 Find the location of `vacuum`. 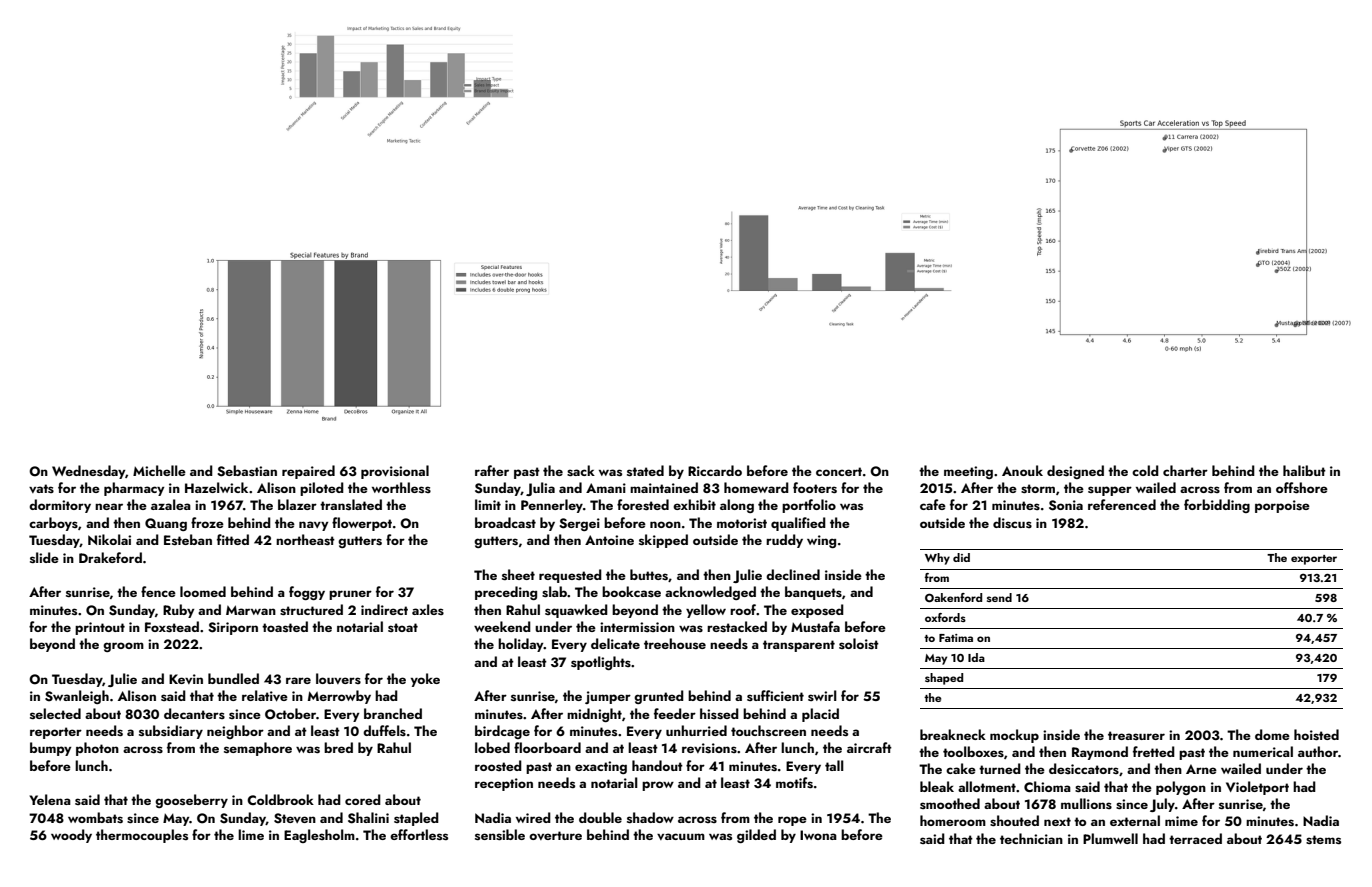

vacuum is located at coordinates (681, 836).
